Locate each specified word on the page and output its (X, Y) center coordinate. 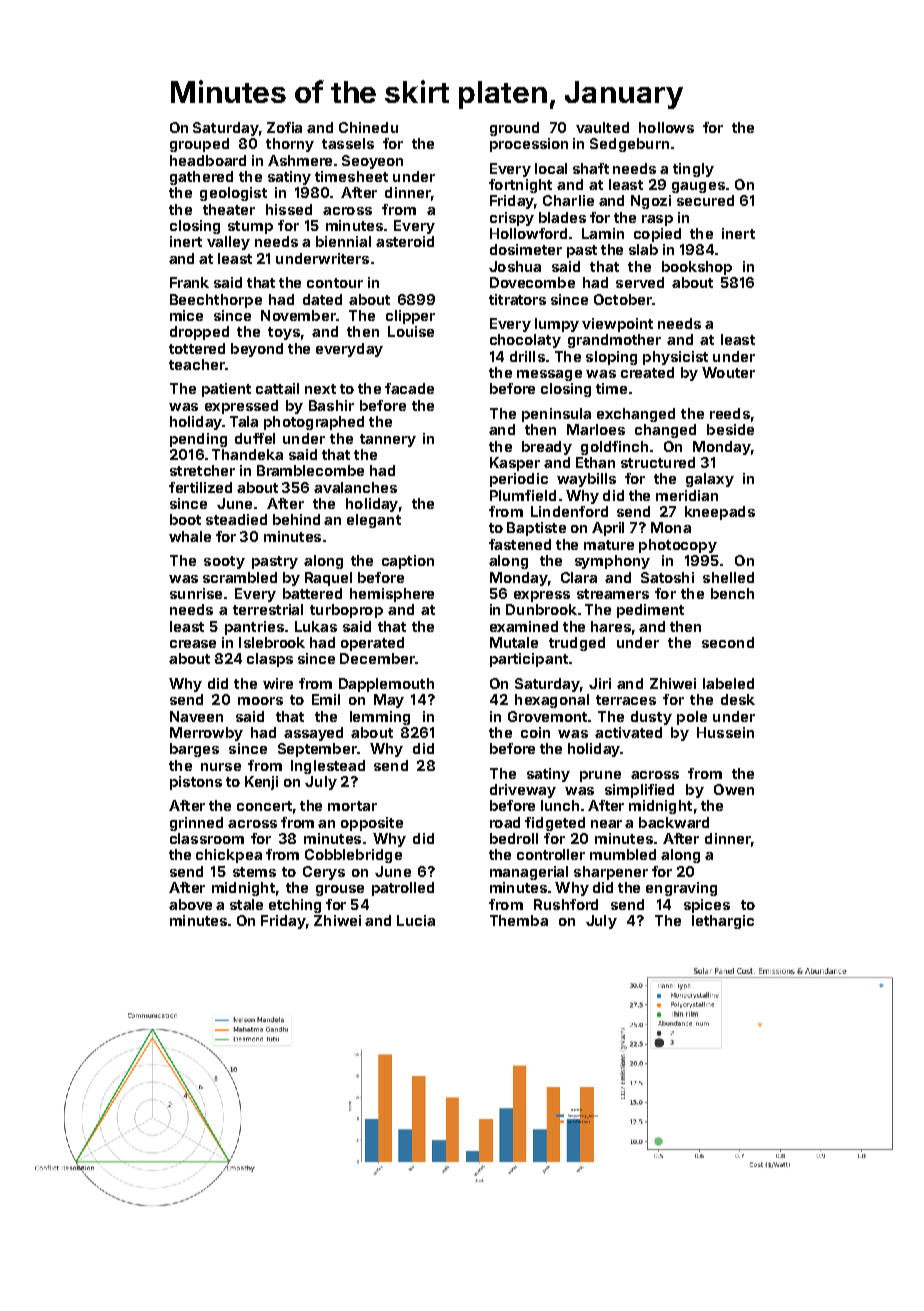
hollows (666, 127)
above (190, 904)
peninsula (556, 415)
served (640, 282)
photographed (314, 423)
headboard (208, 160)
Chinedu (368, 127)
